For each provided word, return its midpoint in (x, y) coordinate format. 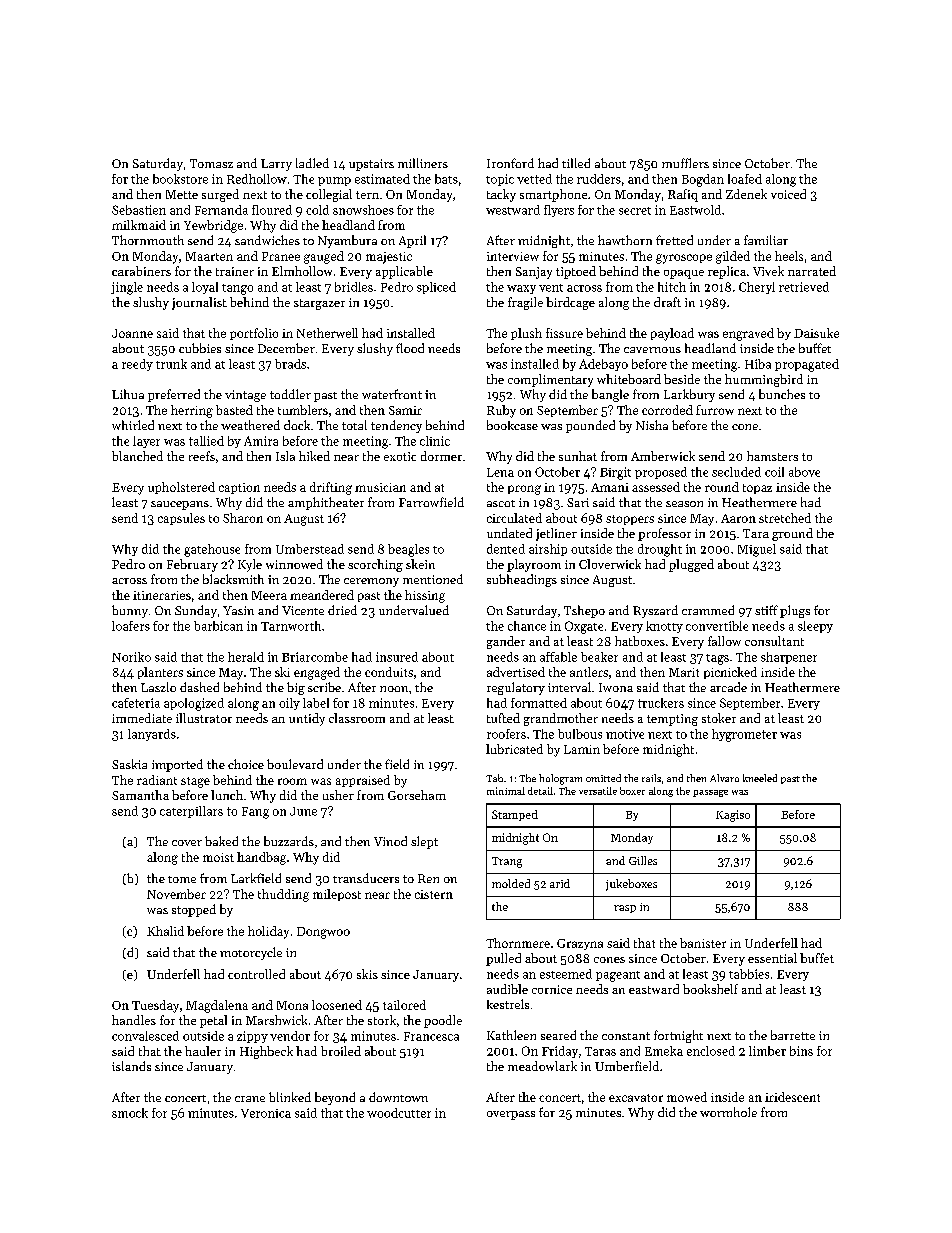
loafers (131, 626)
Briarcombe (315, 657)
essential (772, 958)
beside (682, 379)
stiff (766, 610)
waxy (521, 289)
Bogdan (703, 180)
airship (548, 550)
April (412, 241)
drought (660, 550)
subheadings (522, 580)
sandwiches (267, 240)
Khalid (165, 931)
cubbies (200, 348)
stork (382, 1020)
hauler (203, 1051)
